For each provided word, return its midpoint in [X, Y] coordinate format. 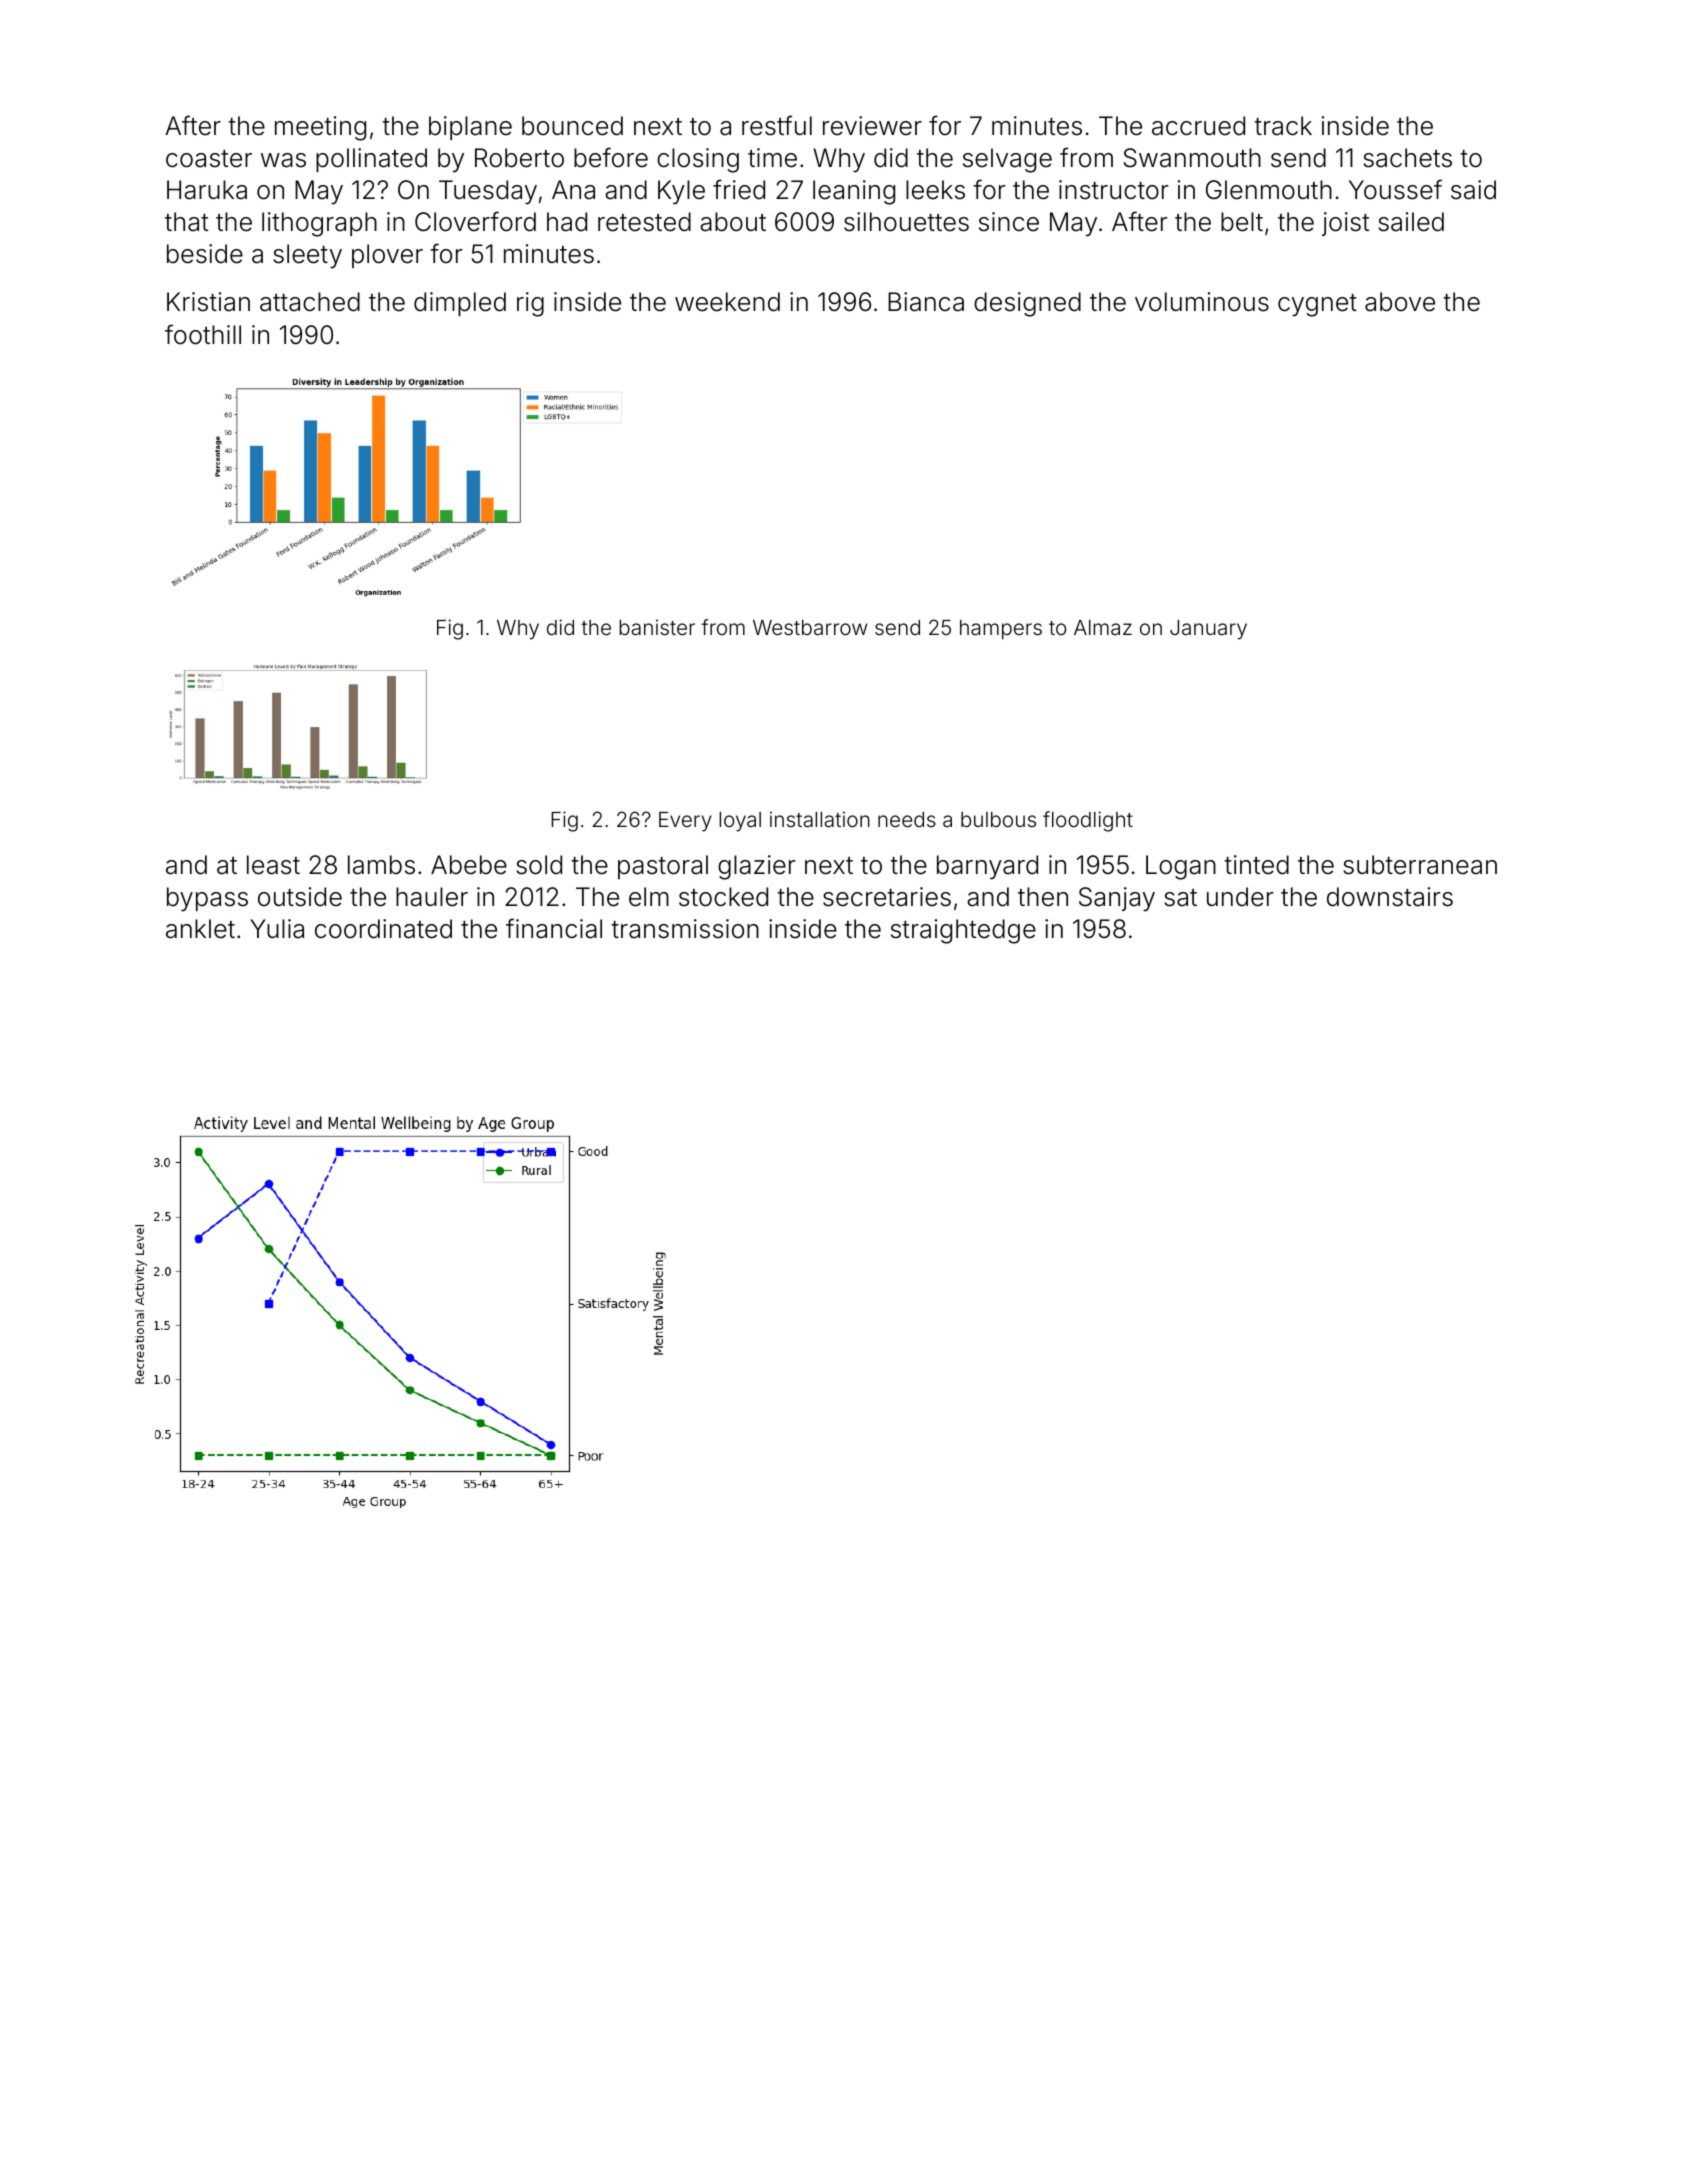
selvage [1007, 160]
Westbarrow [810, 627]
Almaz [1103, 627]
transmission [685, 929]
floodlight [1088, 821]
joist [1345, 224]
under [1240, 897]
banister [657, 627]
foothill [203, 334]
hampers [1001, 630]
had [567, 222]
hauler [432, 897]
